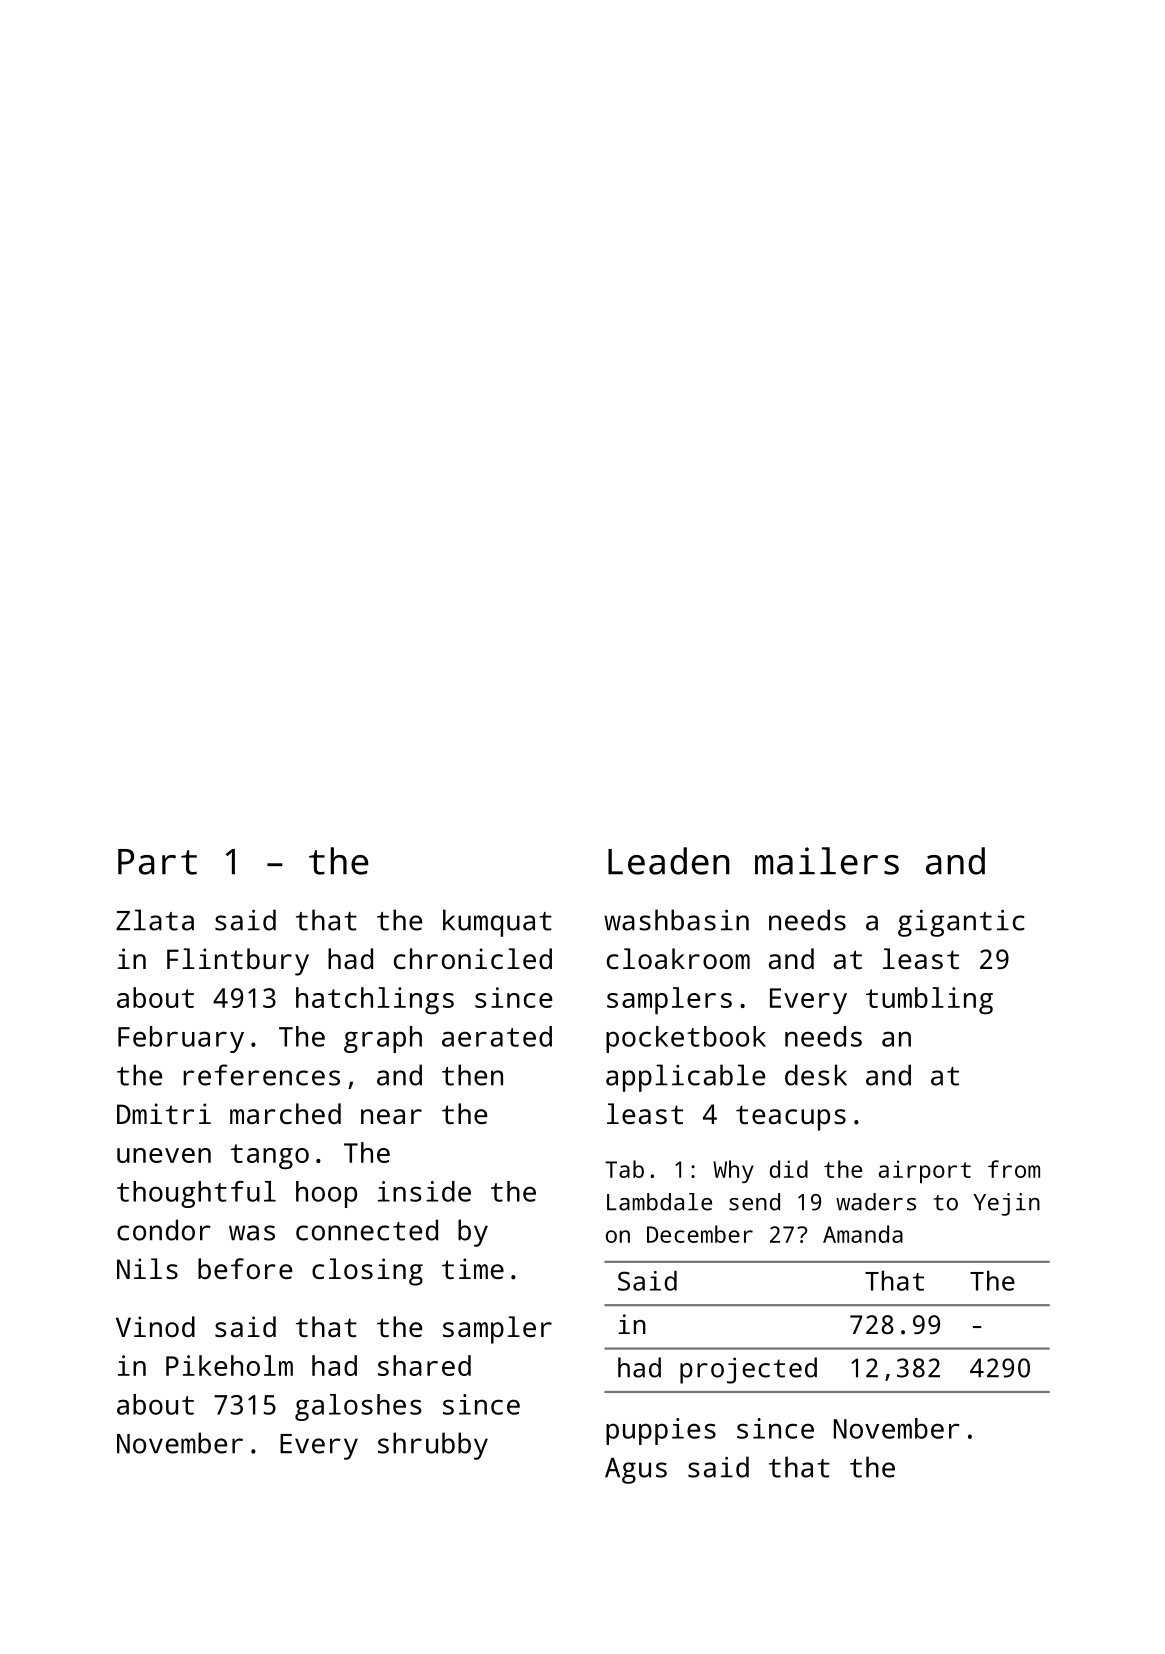 Image resolution: width=1165 pixels, height=1654 pixels. Describe the element at coordinates (164, 1113) in the screenshot. I see `Dmitri` at that location.
